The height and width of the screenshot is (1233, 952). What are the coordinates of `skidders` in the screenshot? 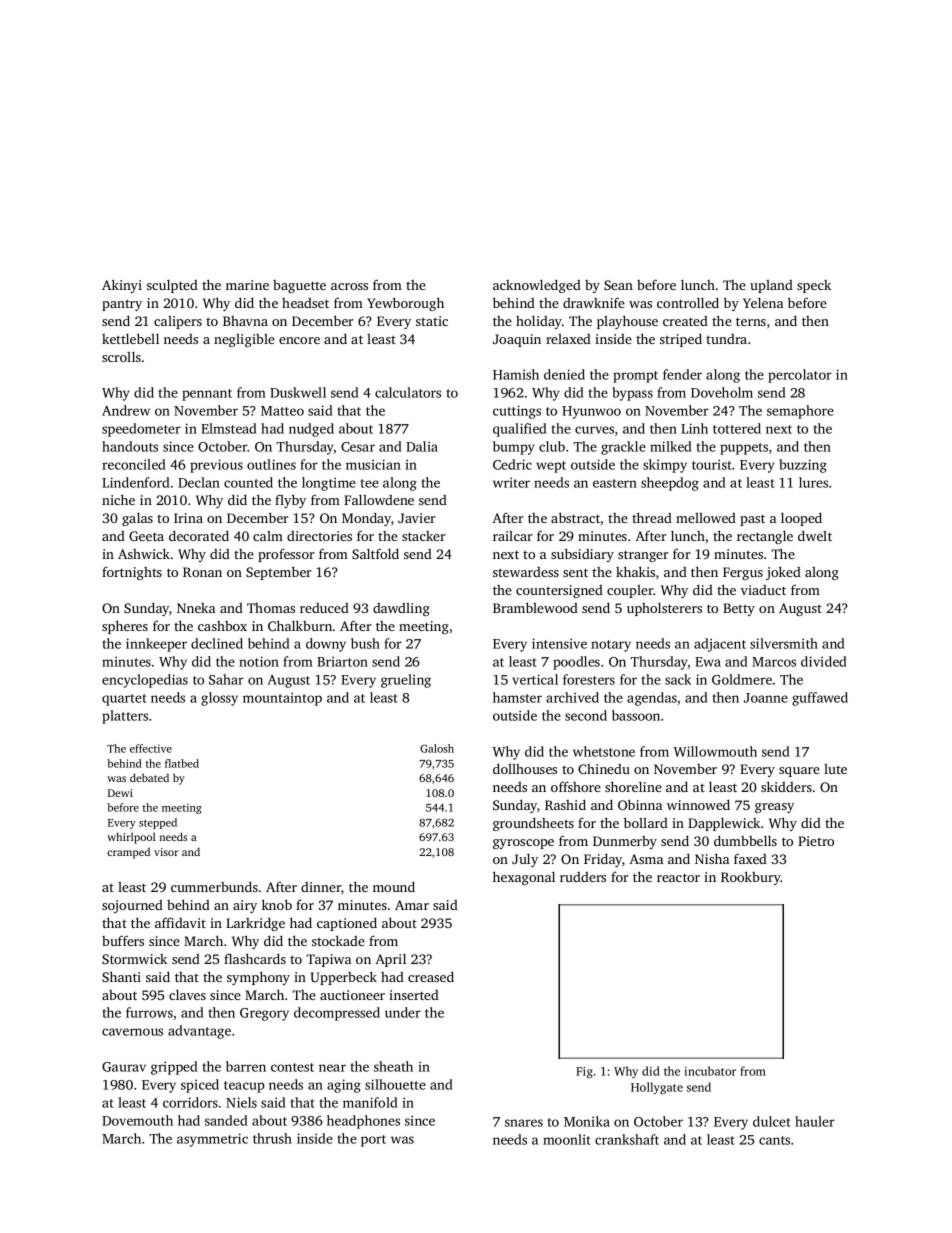 It's located at (786, 786).
